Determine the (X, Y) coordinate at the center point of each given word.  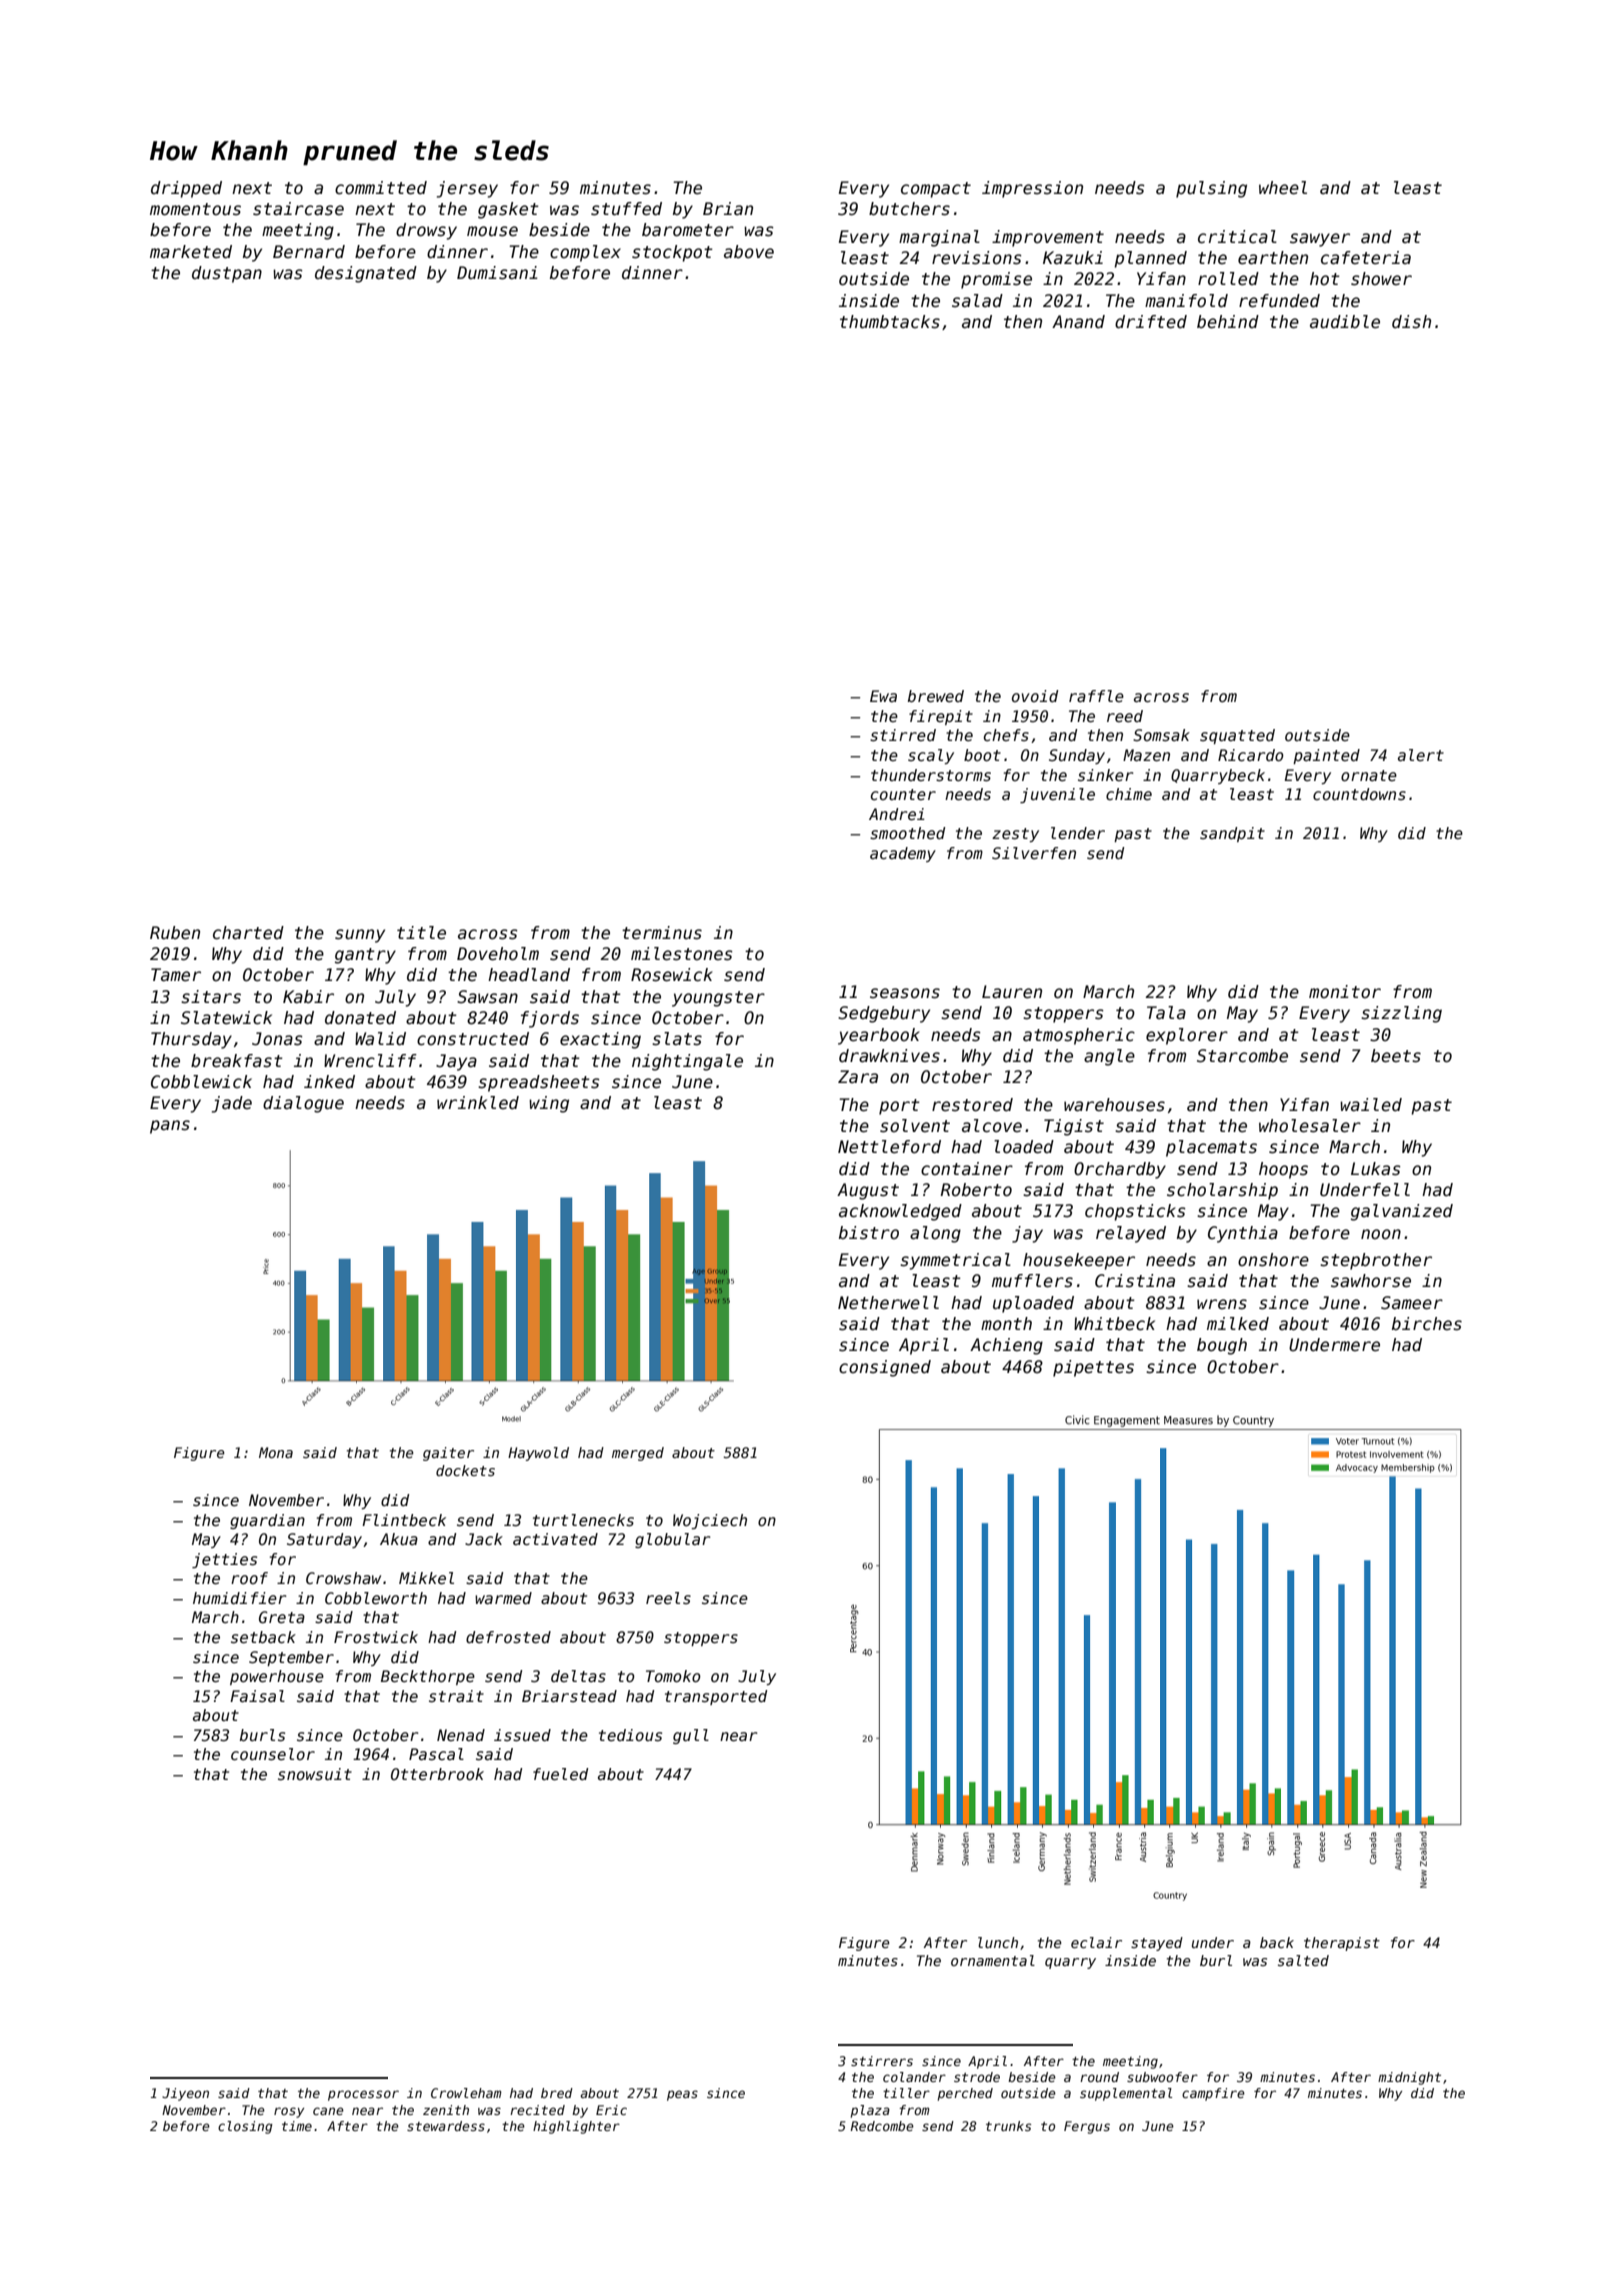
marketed (191, 252)
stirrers (882, 2061)
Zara (858, 1077)
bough (1222, 1346)
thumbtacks (890, 322)
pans (170, 1127)
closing (245, 2127)
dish (1411, 322)
